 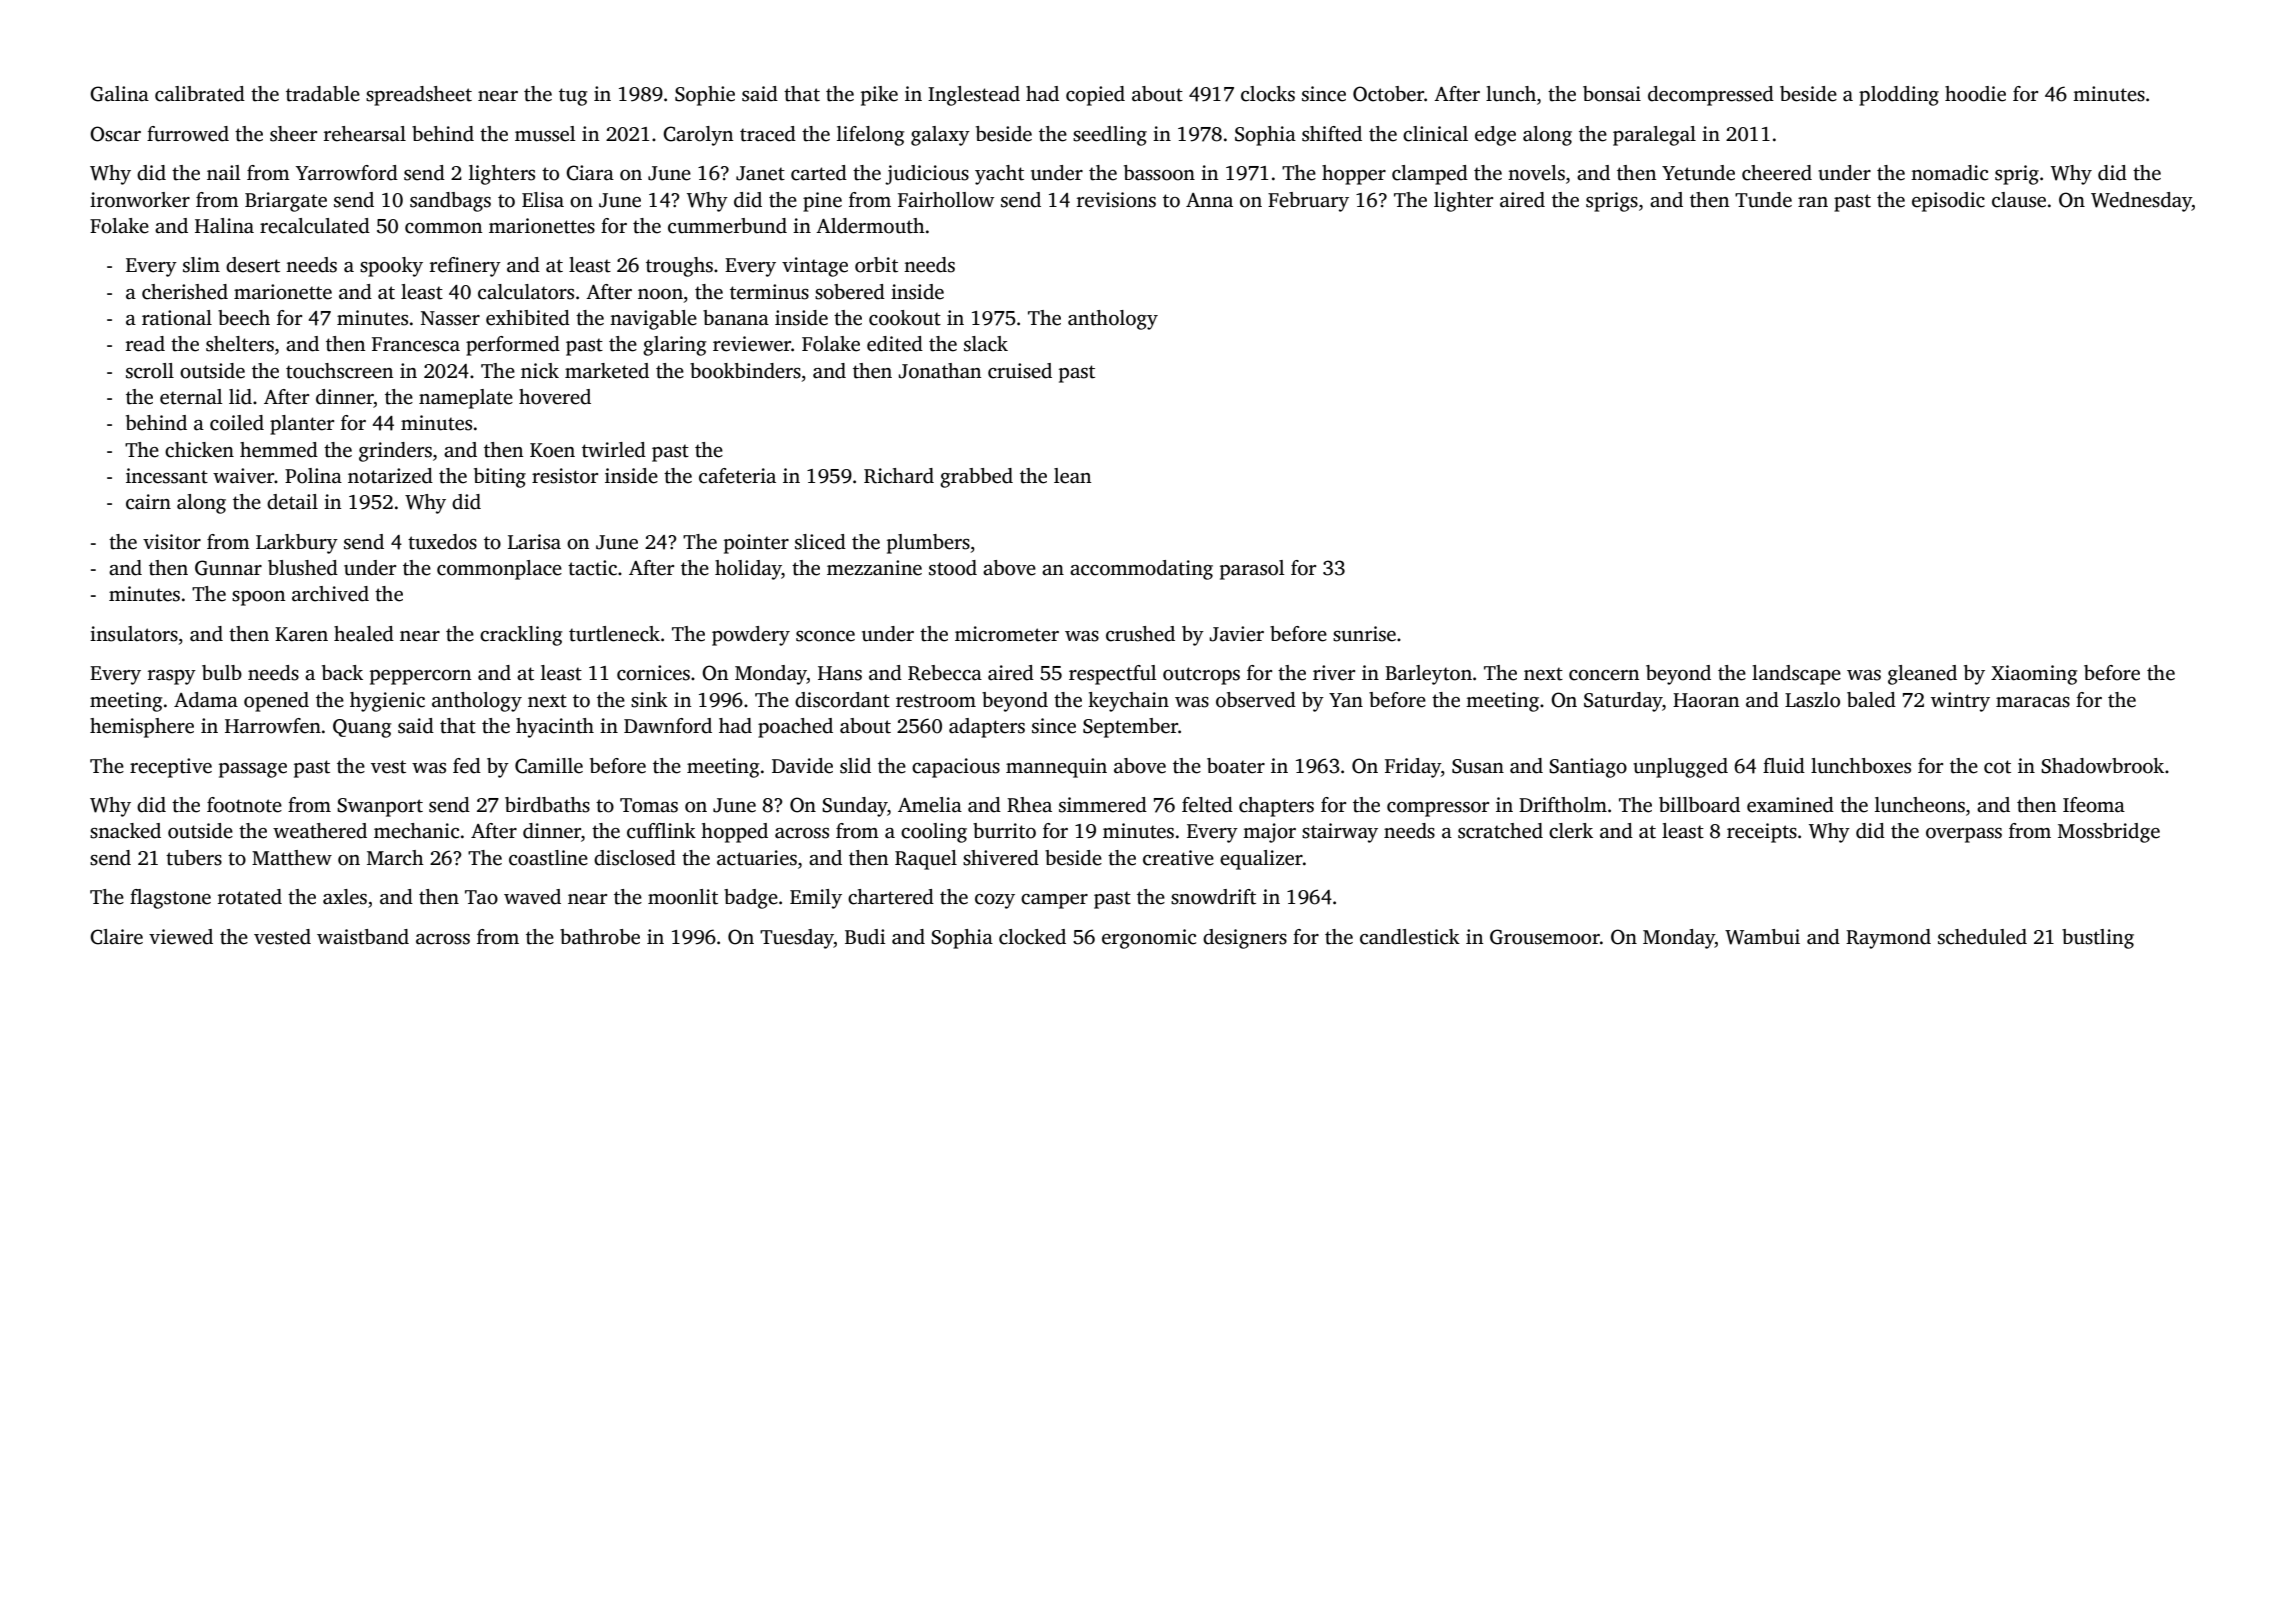 I want to click on Xiaoming, so click(x=2034, y=675).
